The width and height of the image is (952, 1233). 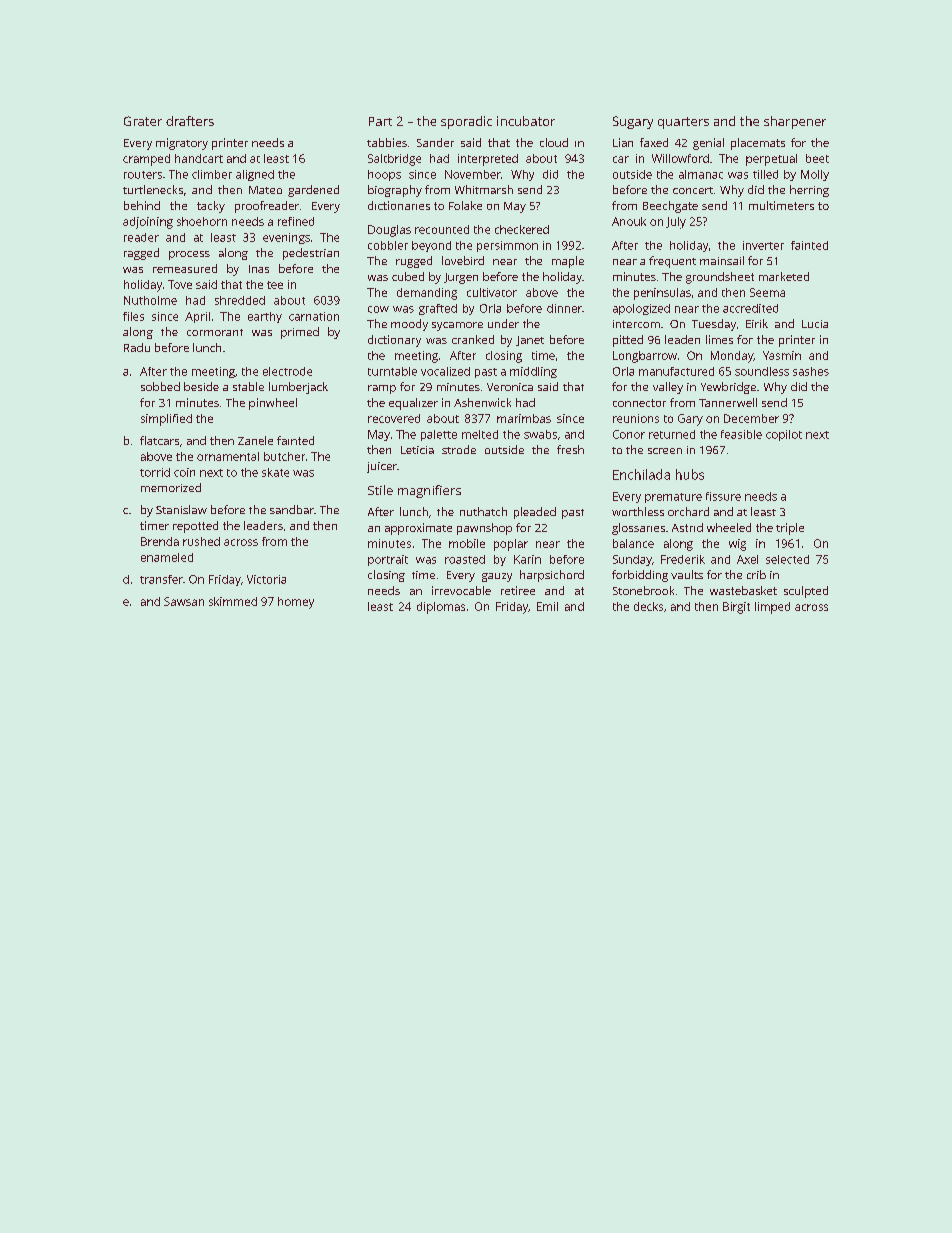 What do you see at coordinates (228, 456) in the image?
I see `ornamental` at bounding box center [228, 456].
